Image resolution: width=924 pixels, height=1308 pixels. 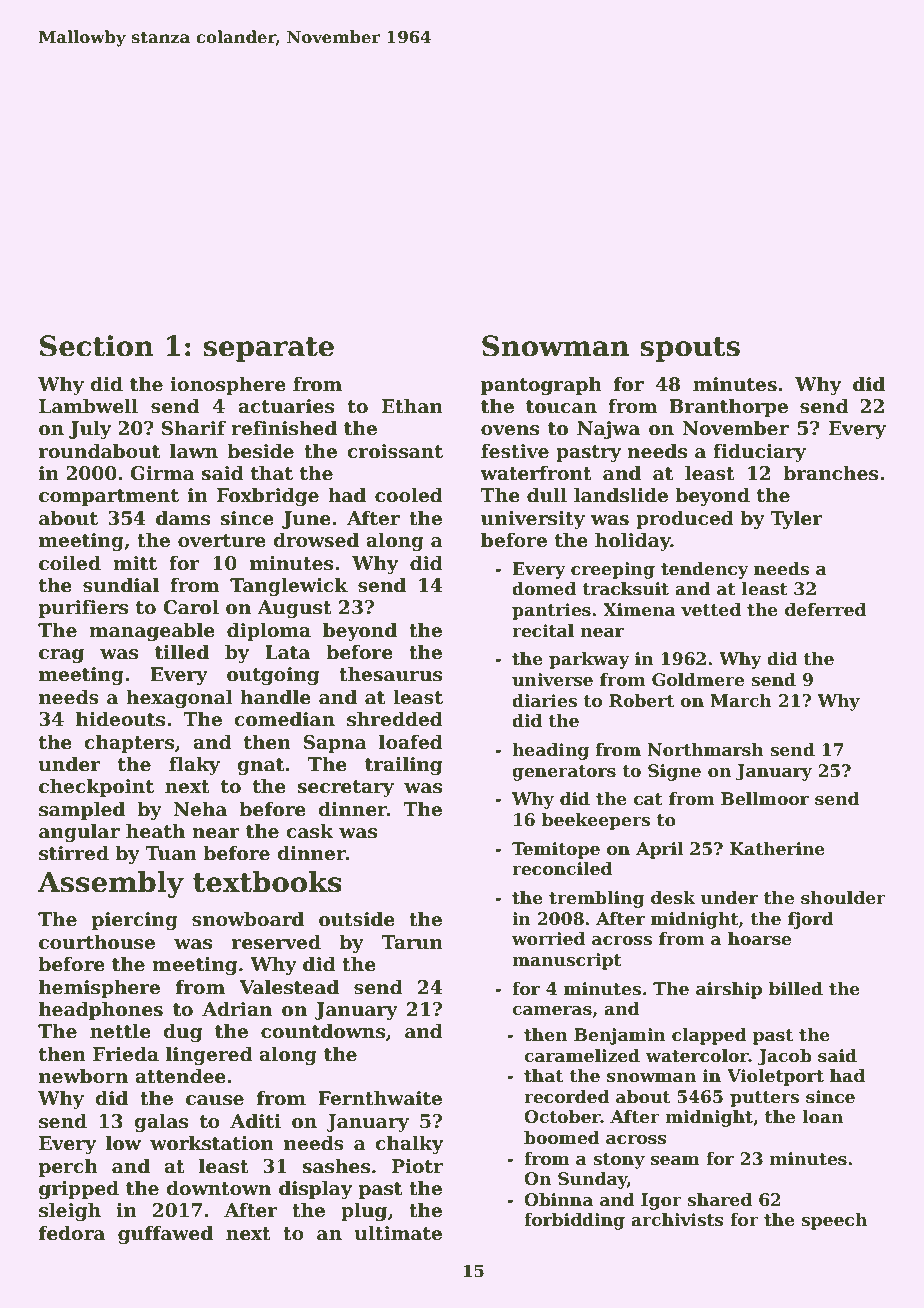 What do you see at coordinates (248, 919) in the document?
I see `snowboard` at bounding box center [248, 919].
